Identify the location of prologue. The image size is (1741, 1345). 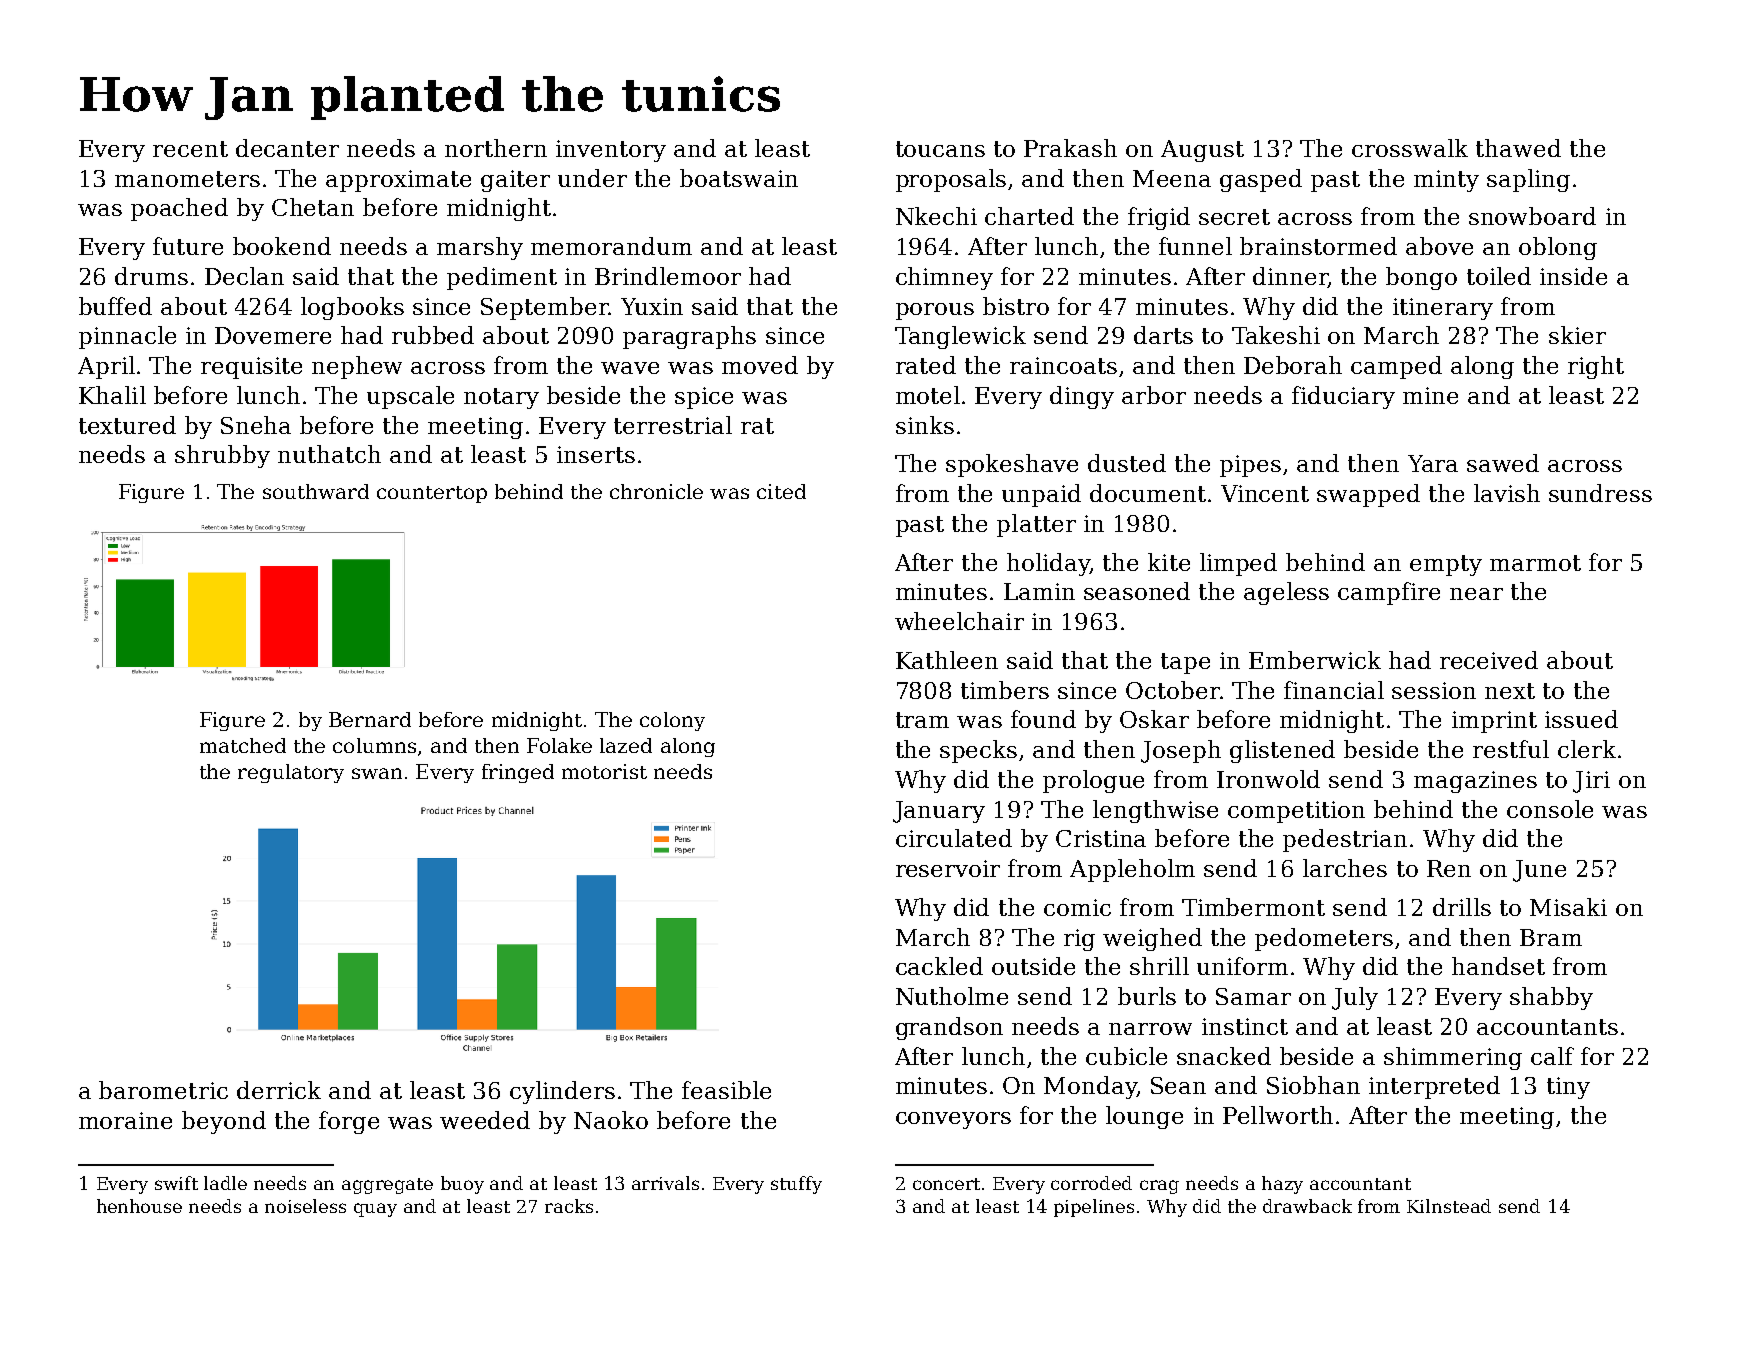
(1093, 781).
